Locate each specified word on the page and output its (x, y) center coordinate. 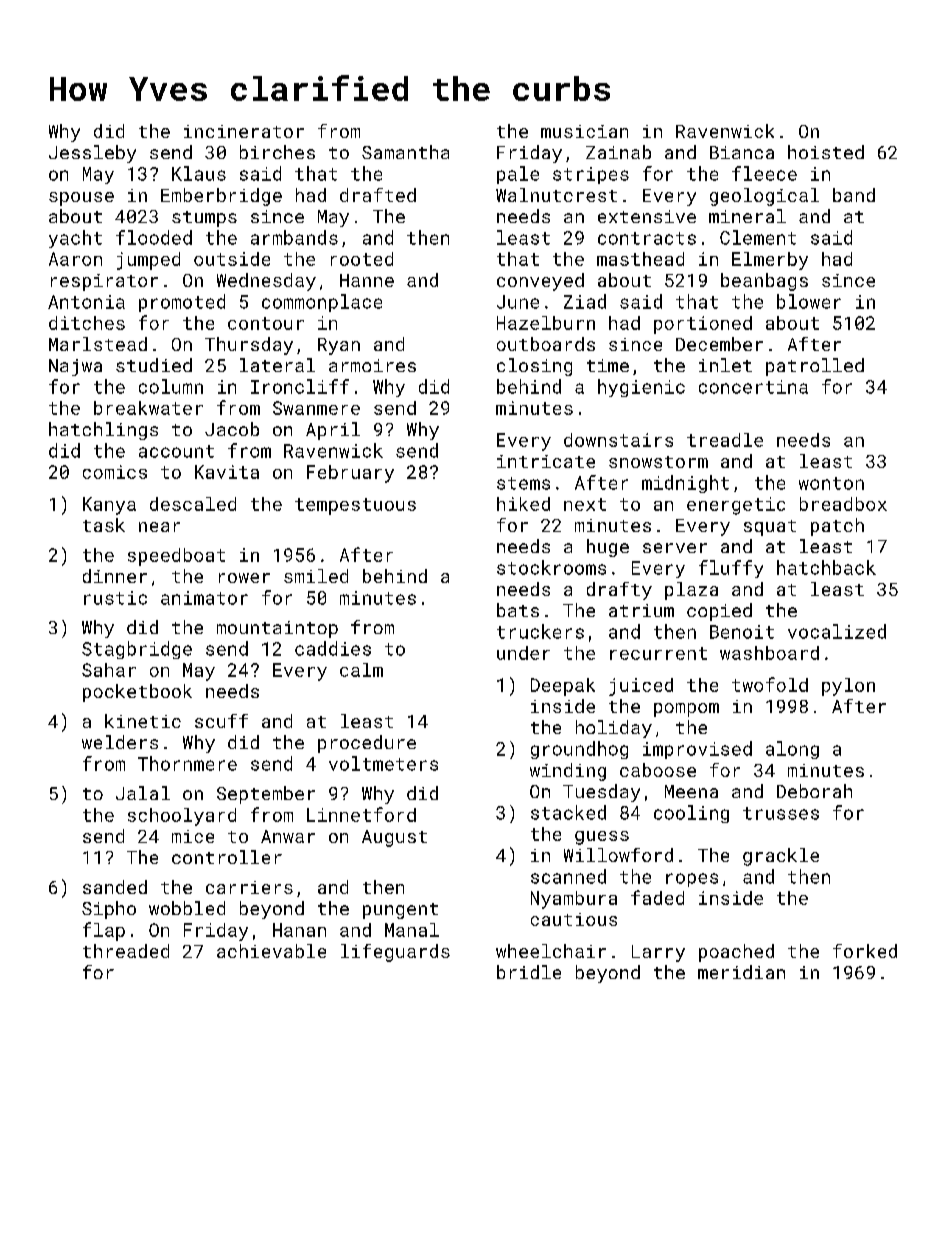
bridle (529, 972)
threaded (126, 951)
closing (534, 367)
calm (361, 670)
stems (523, 483)
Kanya (109, 506)
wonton (831, 483)
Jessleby (92, 154)
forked (865, 951)
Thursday (249, 346)
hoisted (826, 152)
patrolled (815, 367)
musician (584, 131)
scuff (221, 721)
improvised (697, 750)
